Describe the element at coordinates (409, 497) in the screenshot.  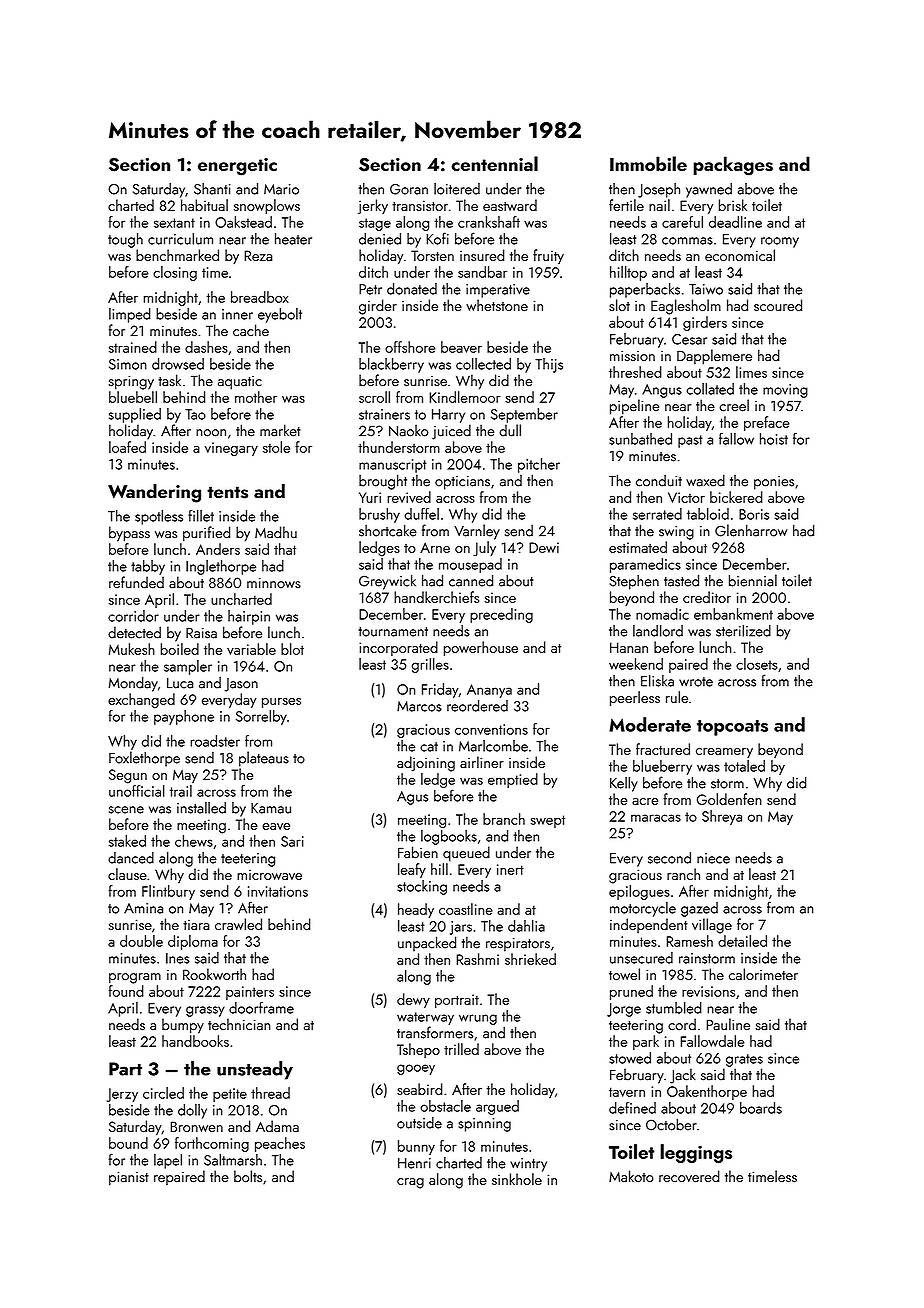
I see `revived` at that location.
